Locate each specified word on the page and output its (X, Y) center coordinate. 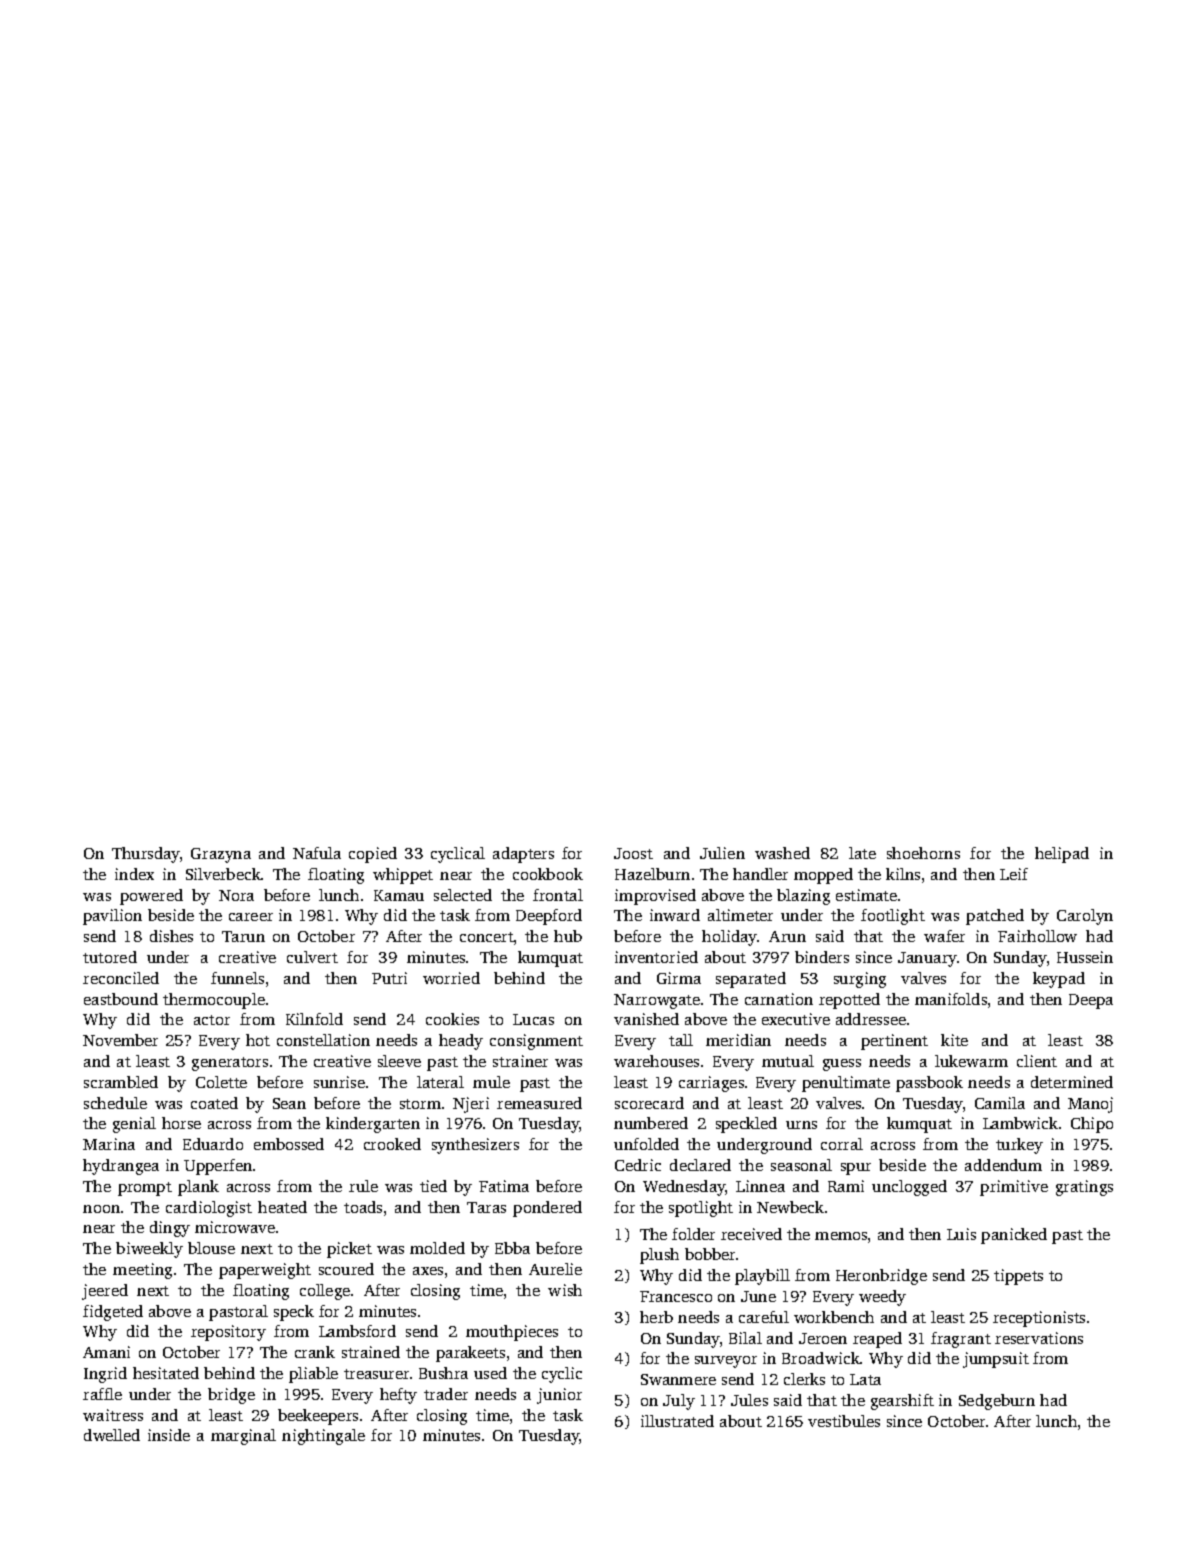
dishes (171, 936)
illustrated (677, 1421)
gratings (1084, 1188)
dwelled (112, 1435)
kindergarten (373, 1125)
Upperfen (218, 1167)
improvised (655, 897)
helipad (1062, 855)
